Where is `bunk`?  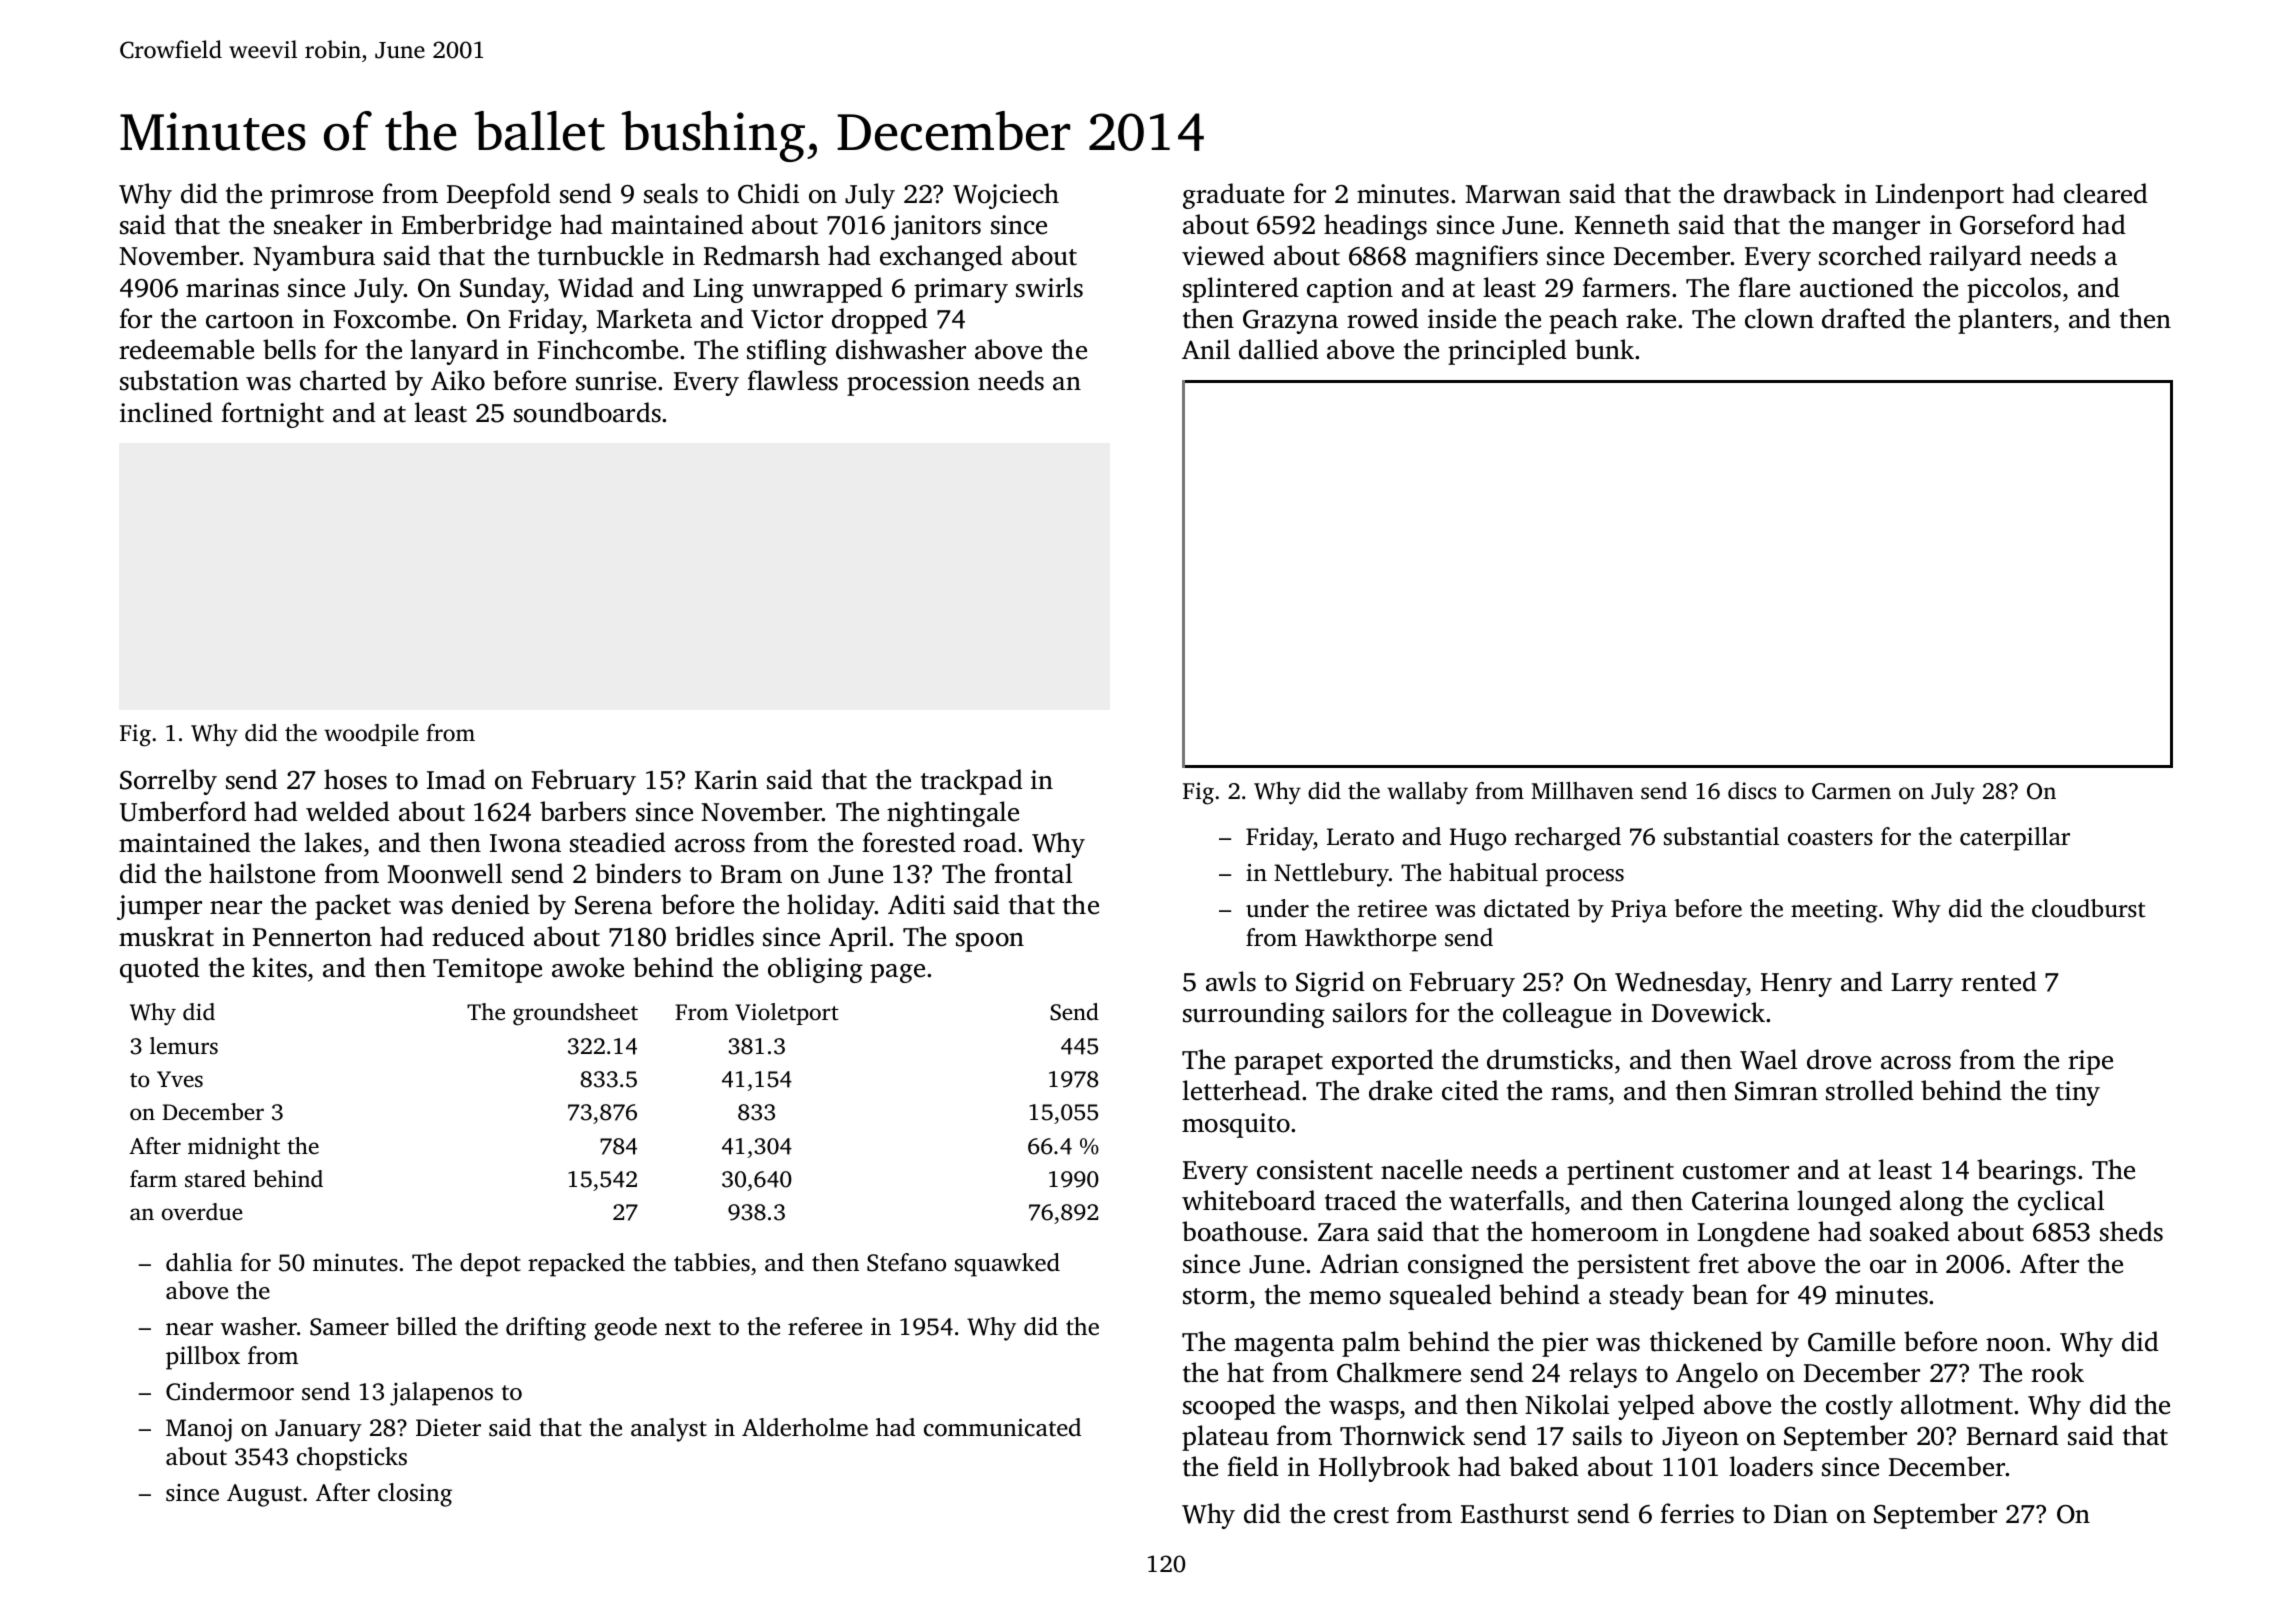 bunk is located at coordinates (1604, 349).
